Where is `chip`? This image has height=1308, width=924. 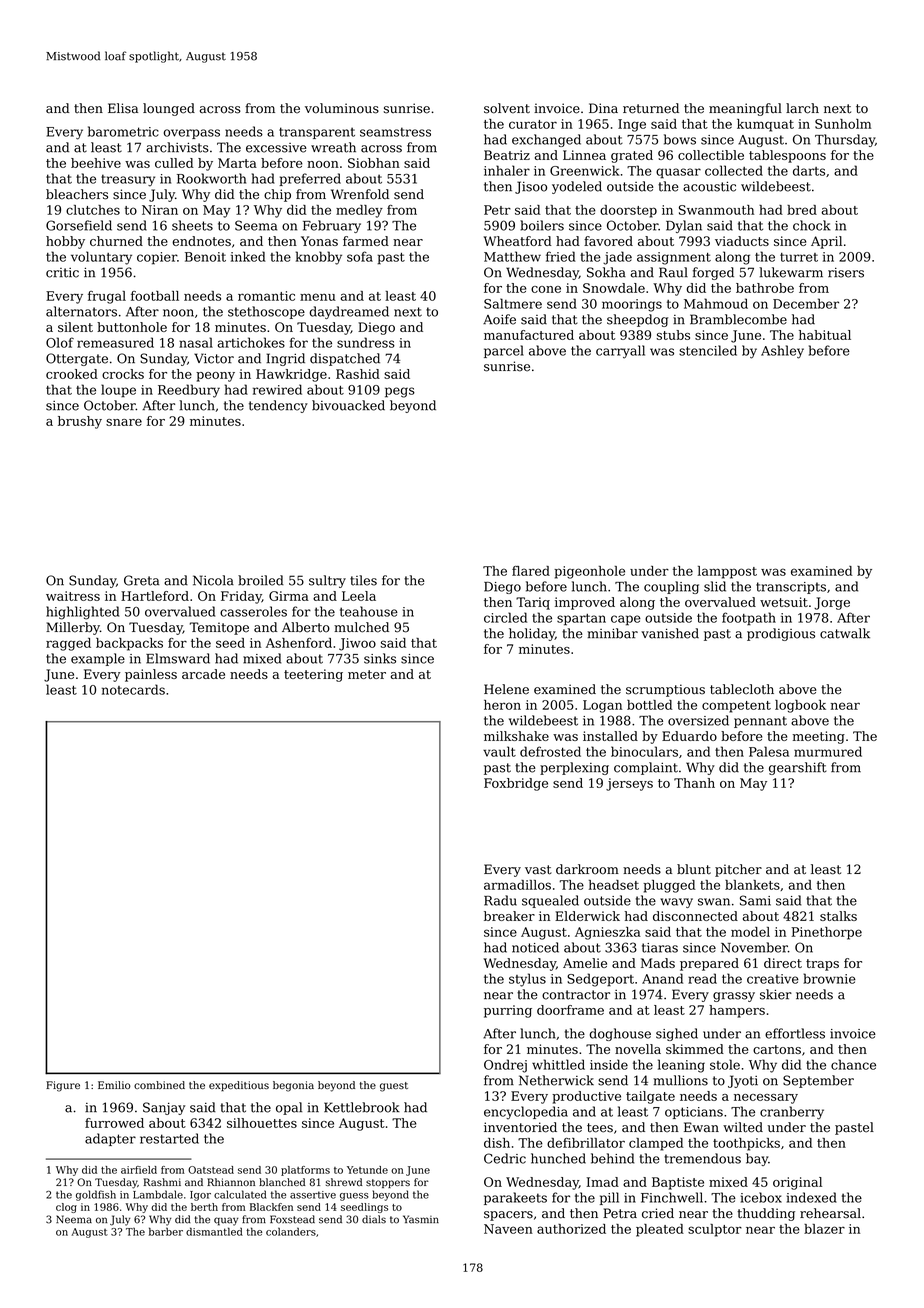
chip is located at coordinates (277, 195).
